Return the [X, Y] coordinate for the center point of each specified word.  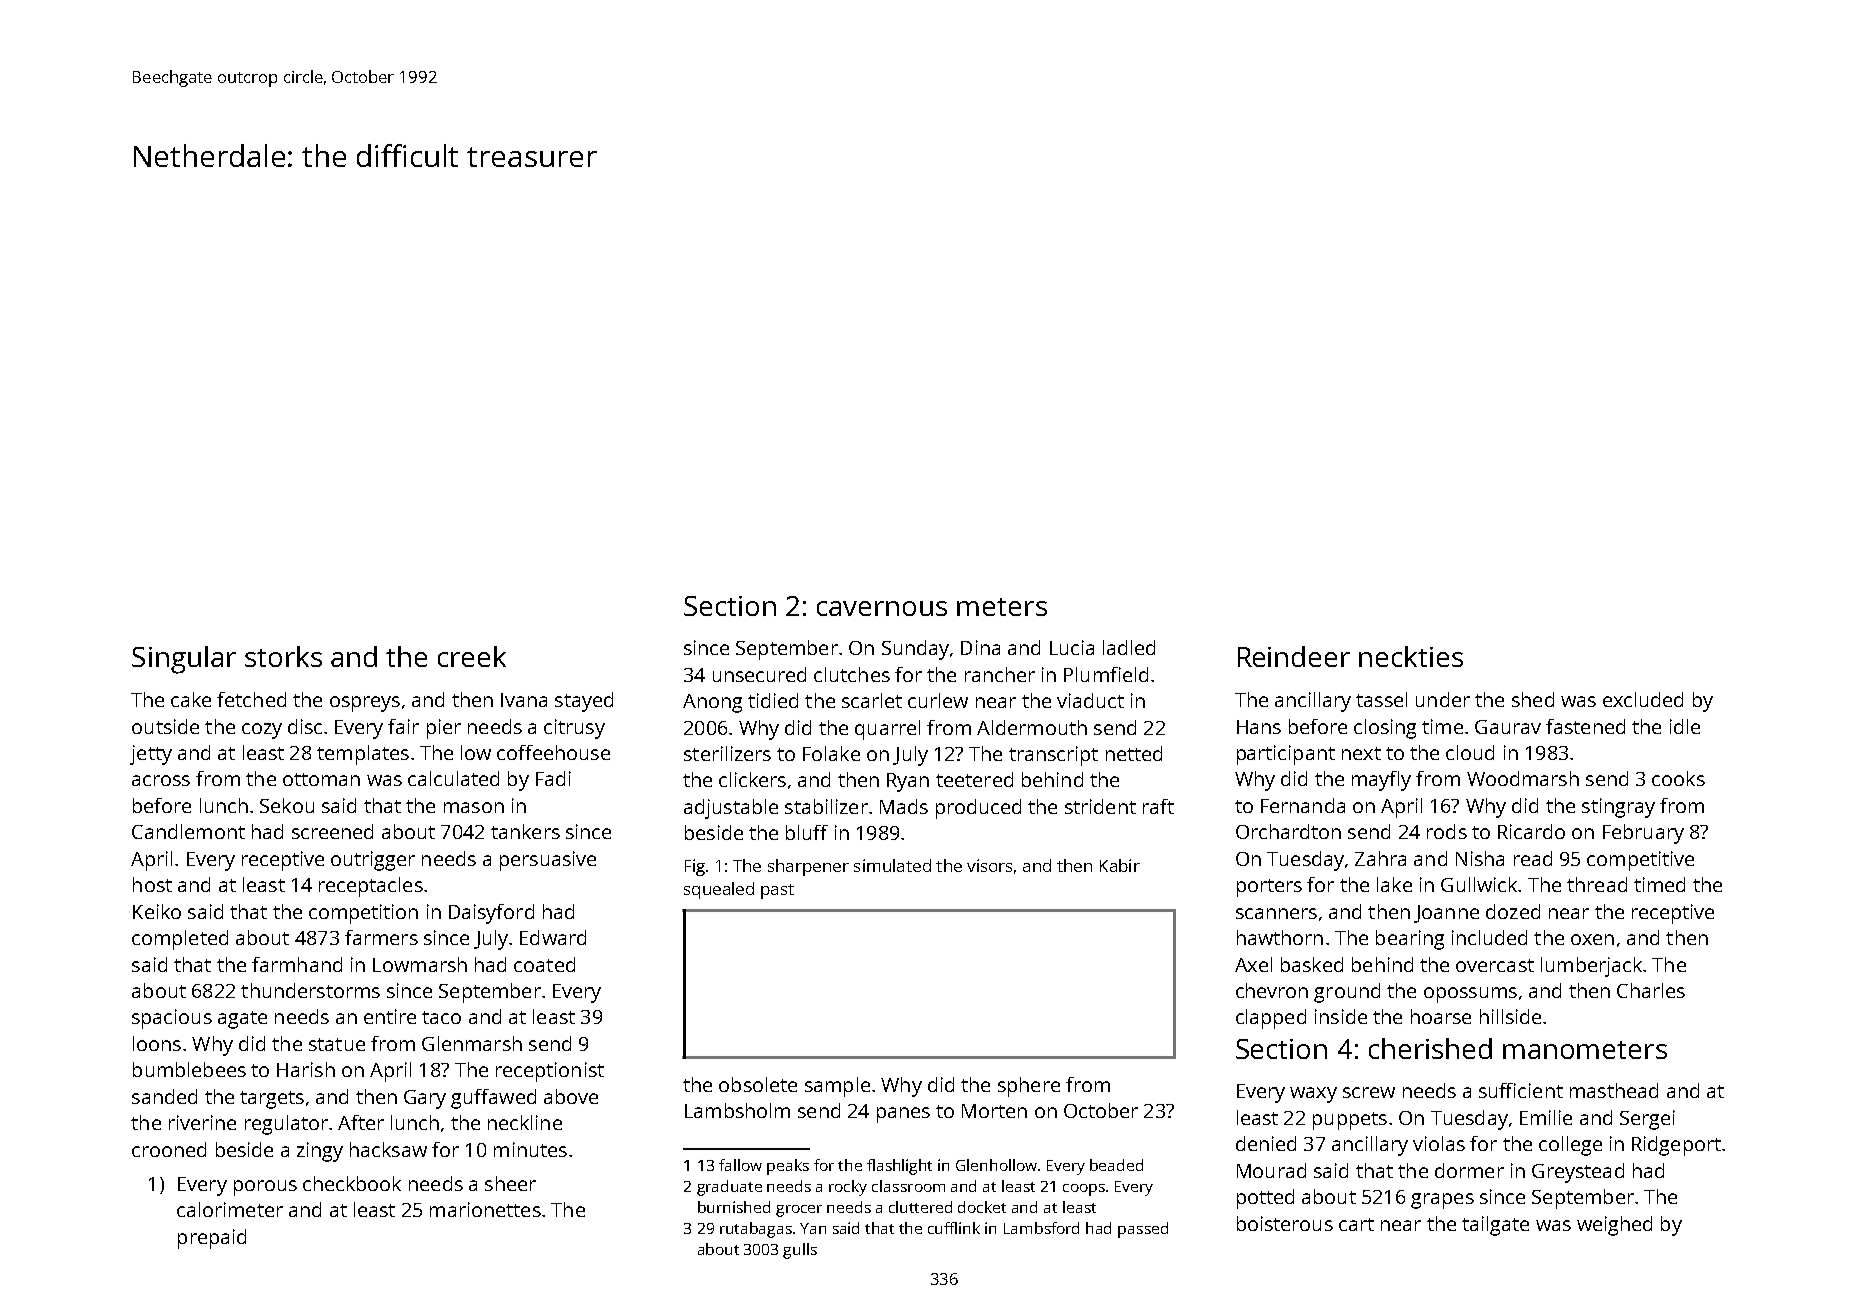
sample [837, 1087]
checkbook [352, 1183]
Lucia [1072, 647]
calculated [453, 778]
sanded [164, 1096]
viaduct [1090, 700]
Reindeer [1294, 656]
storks [283, 656]
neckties [1411, 656]
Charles [1651, 990]
